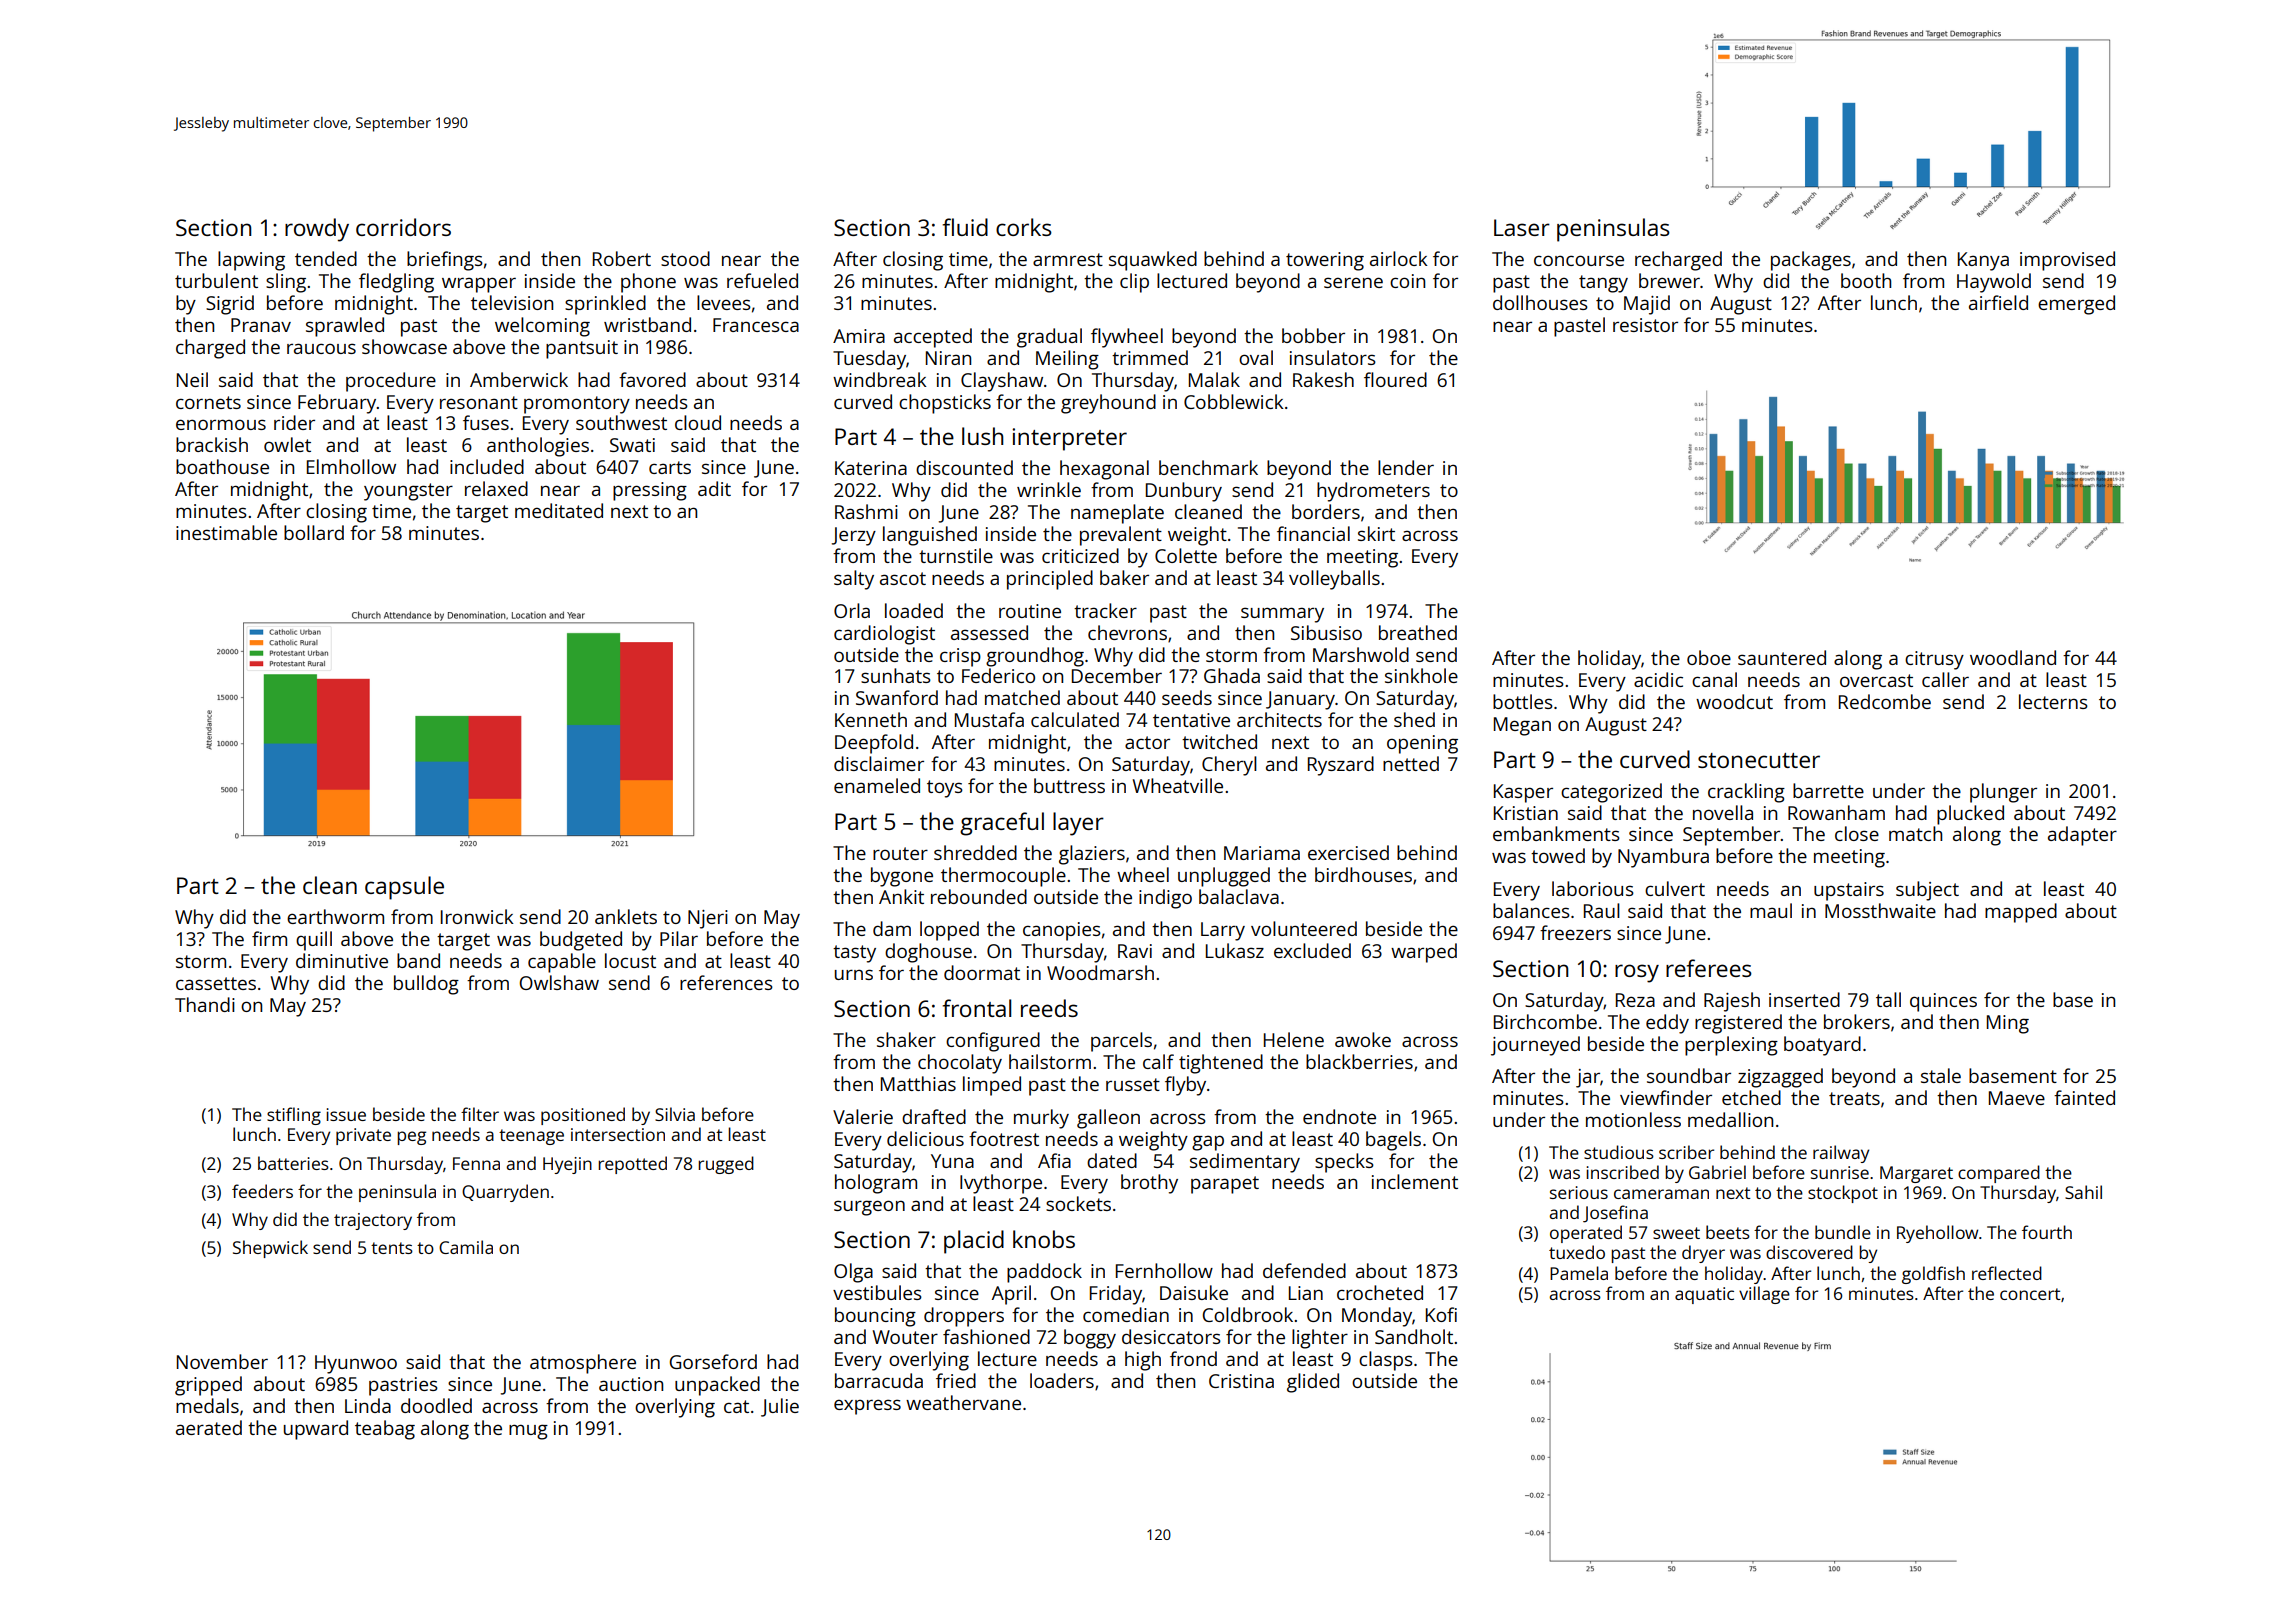 The width and height of the document is (2292, 1620). I want to click on balaclava, so click(1239, 896).
